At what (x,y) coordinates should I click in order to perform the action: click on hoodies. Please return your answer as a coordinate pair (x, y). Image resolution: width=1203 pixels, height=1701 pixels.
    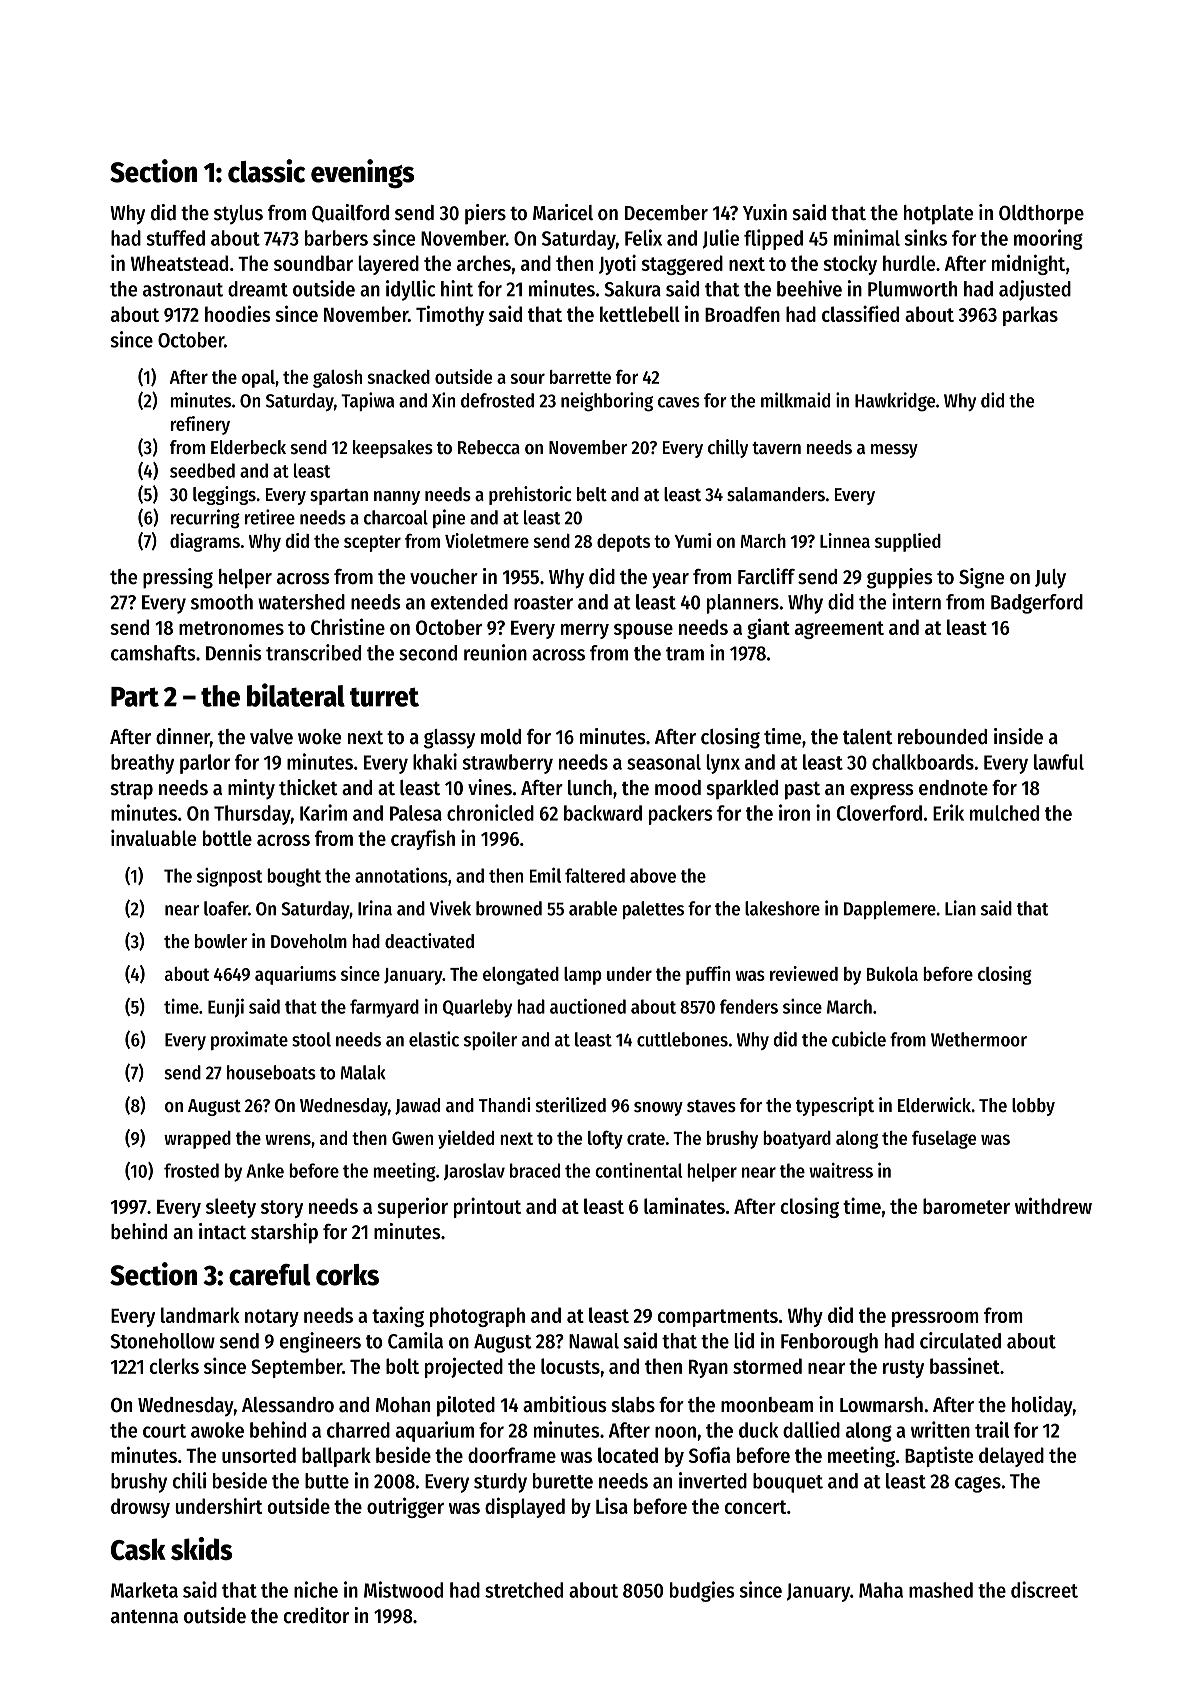
    Looking at the image, I should click on (238, 313).
